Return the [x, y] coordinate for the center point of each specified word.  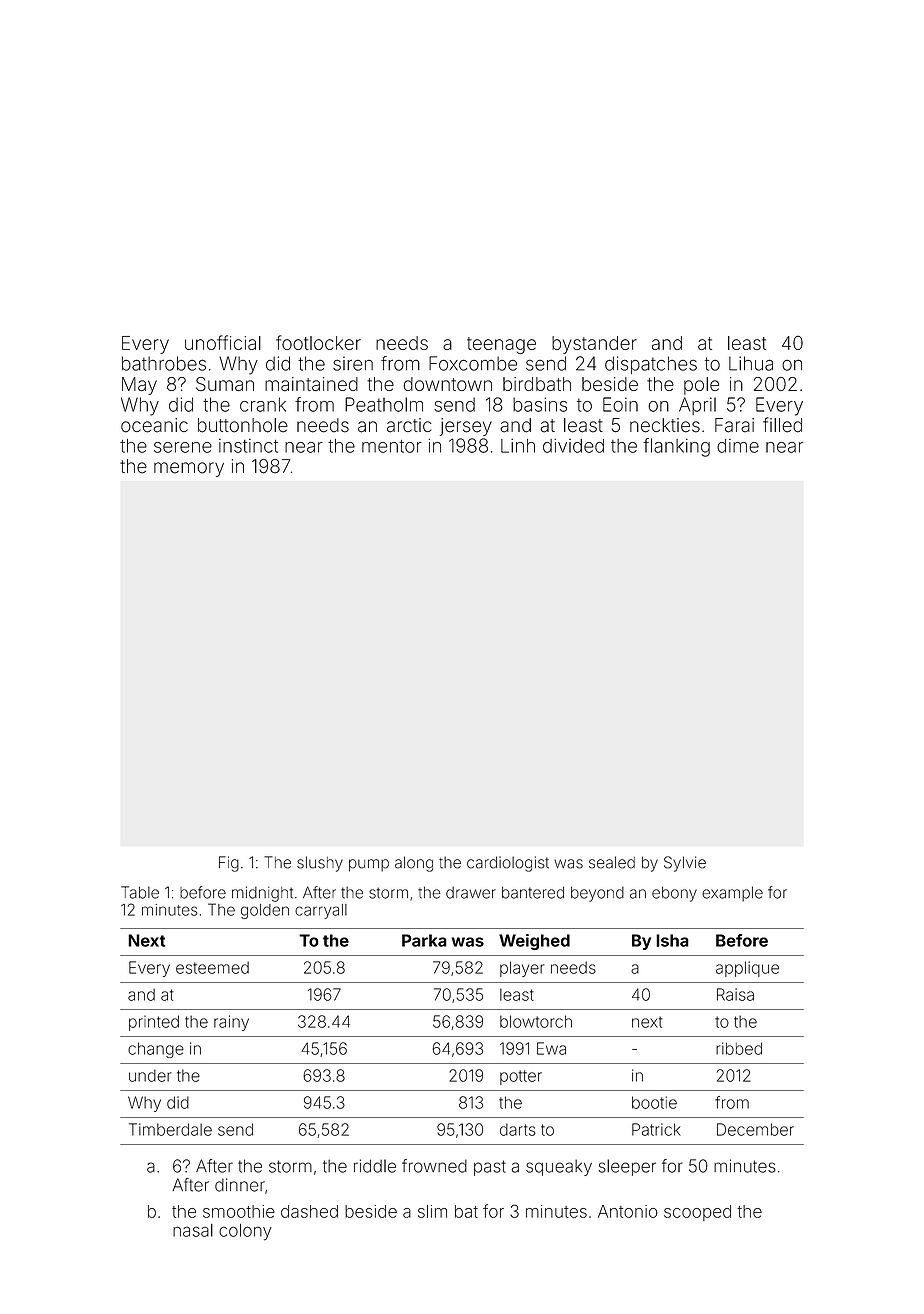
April [697, 406]
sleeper [627, 1167]
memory [189, 469]
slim [432, 1211]
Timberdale [170, 1129]
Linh [518, 445]
